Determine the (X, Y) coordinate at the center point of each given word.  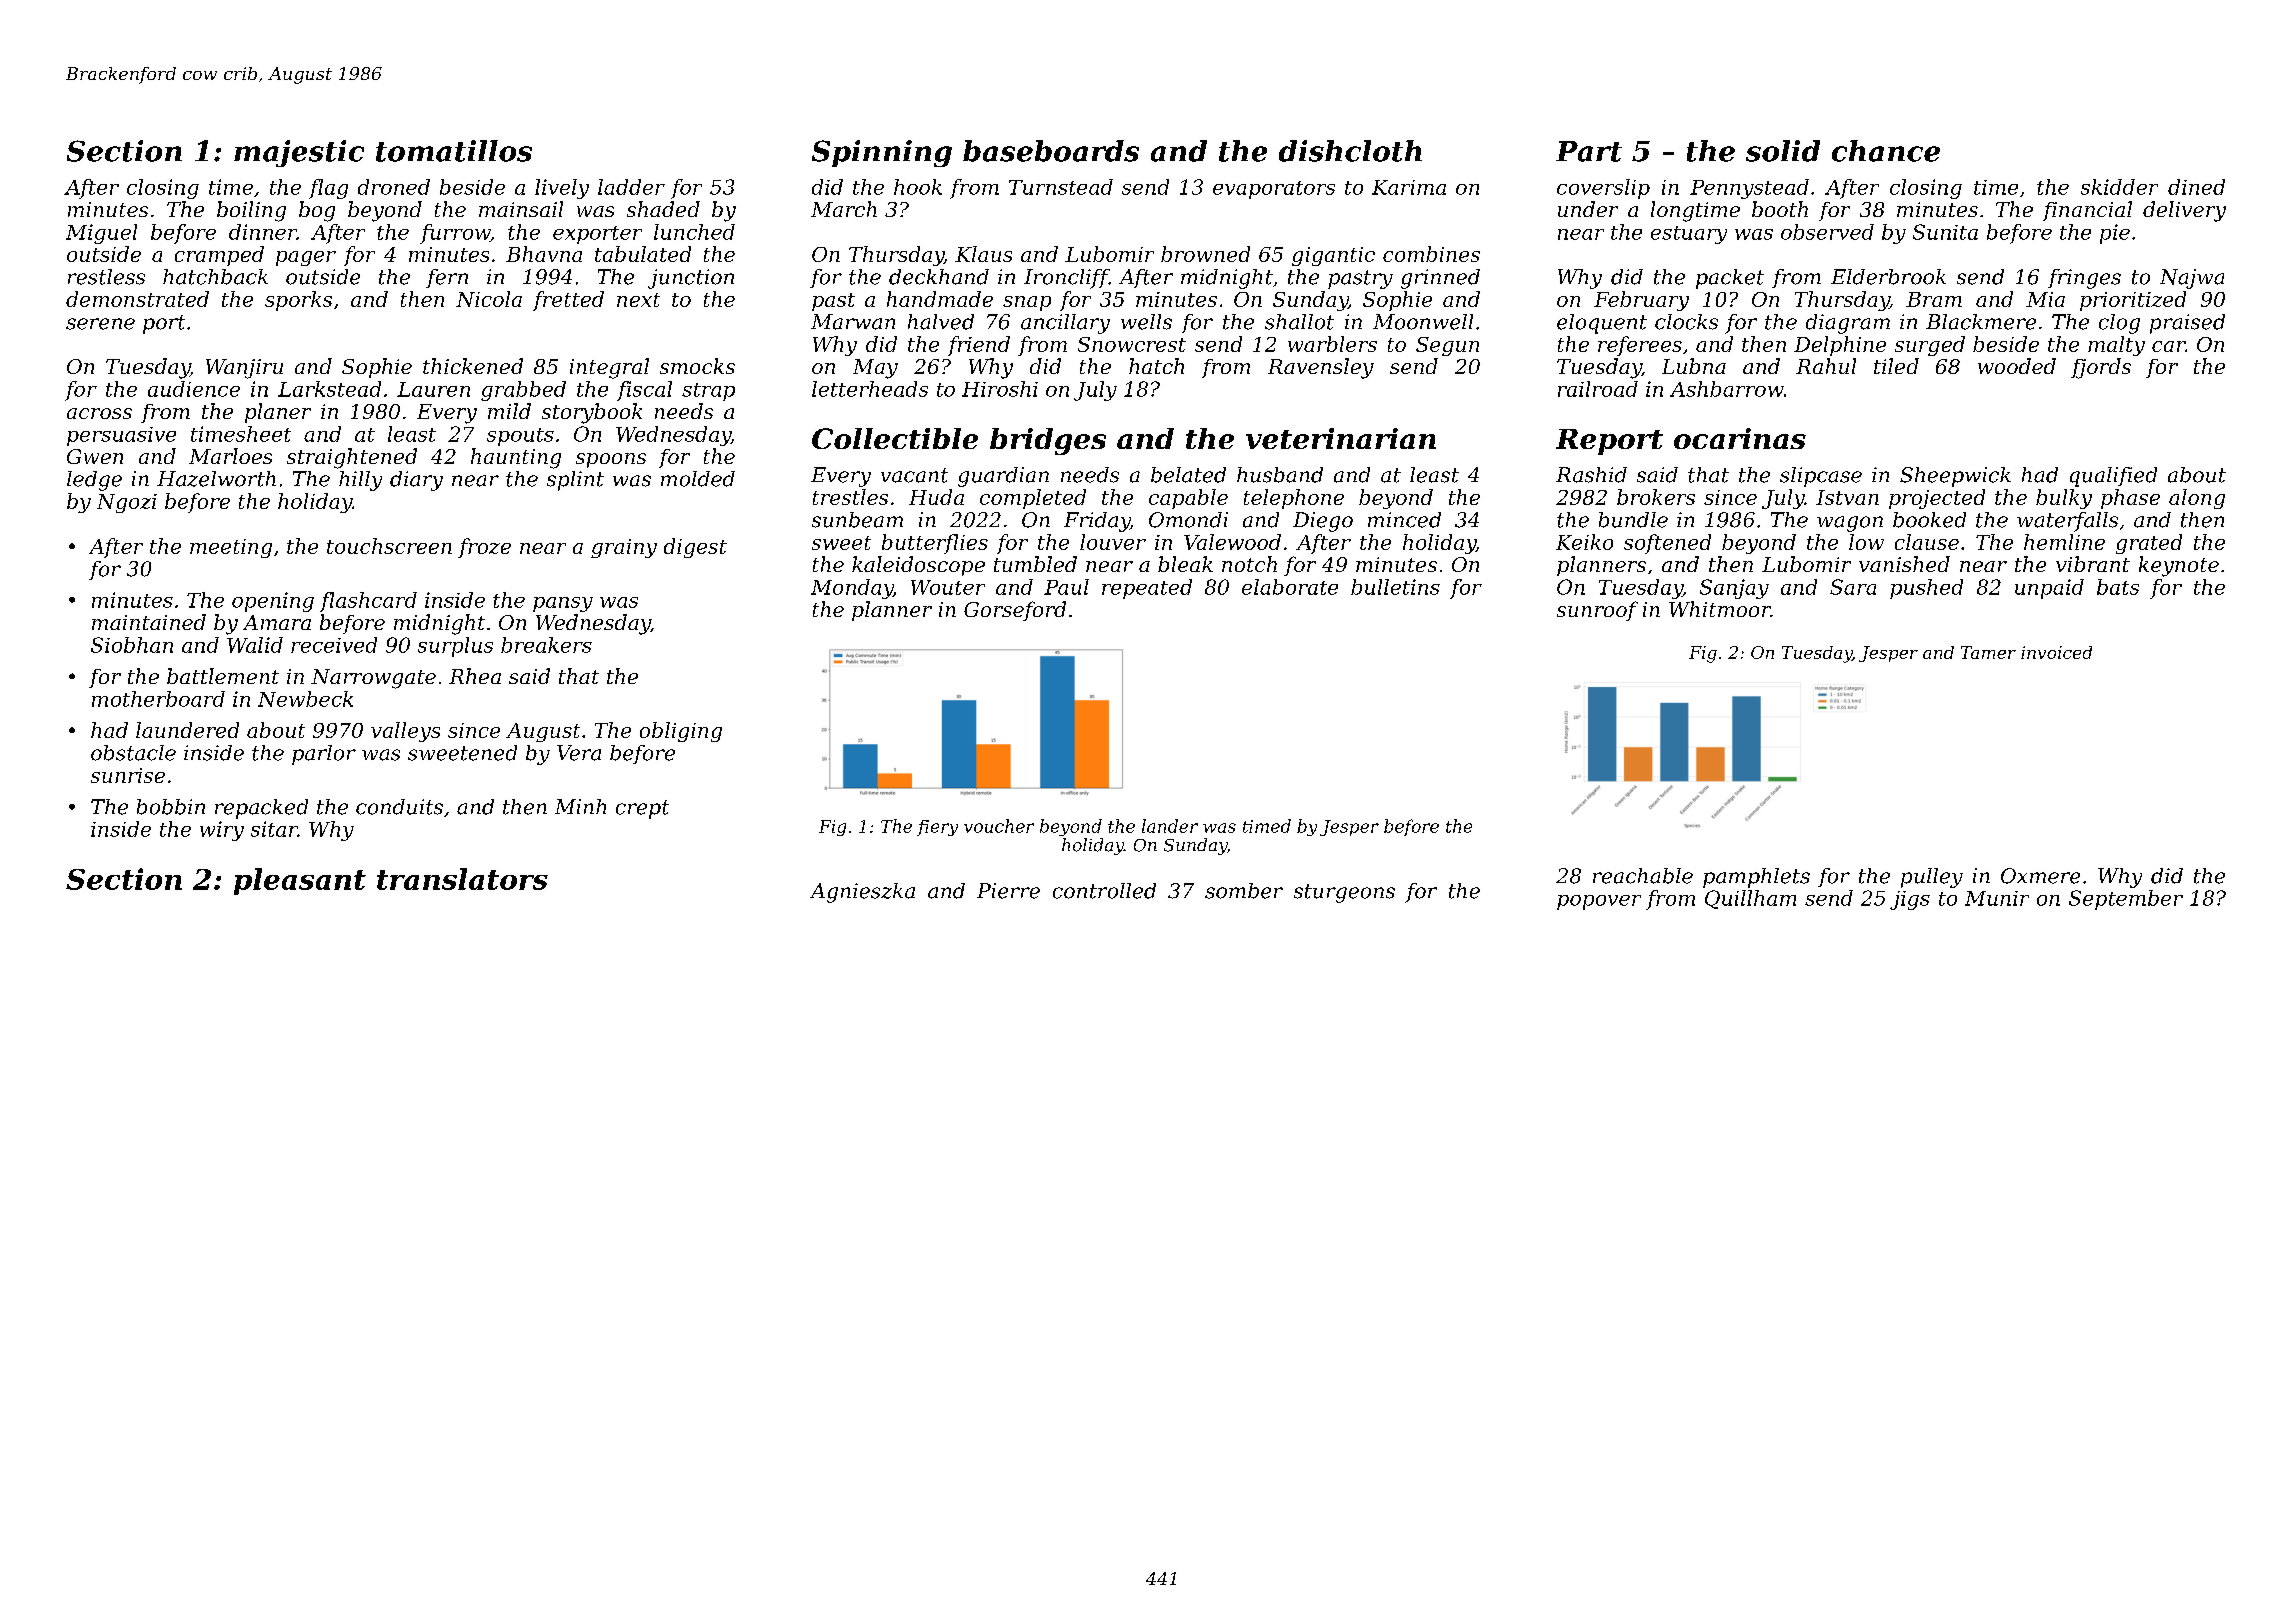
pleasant (300, 881)
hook (918, 187)
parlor (324, 755)
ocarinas (1740, 438)
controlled (1104, 891)
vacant (914, 475)
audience (194, 389)
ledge (94, 481)
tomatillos (454, 151)
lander (1170, 826)
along (2197, 499)
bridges (1048, 441)
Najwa (2192, 279)
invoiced (2056, 652)
